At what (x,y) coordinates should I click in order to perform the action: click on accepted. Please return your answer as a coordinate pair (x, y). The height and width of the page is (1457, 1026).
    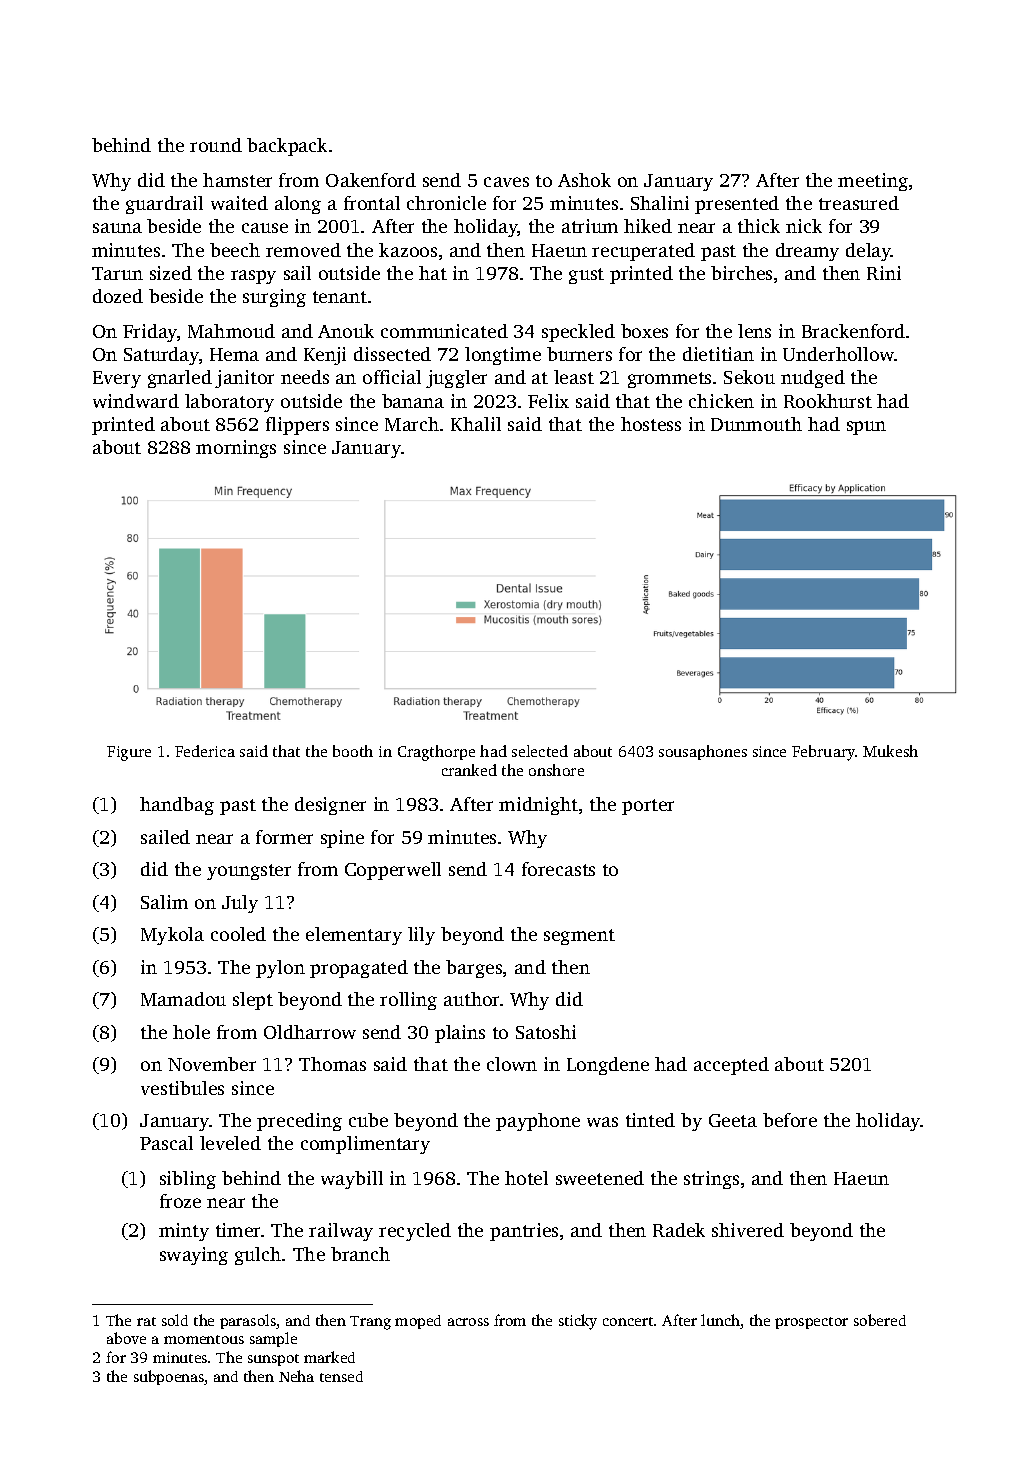
    Looking at the image, I should click on (731, 1066).
